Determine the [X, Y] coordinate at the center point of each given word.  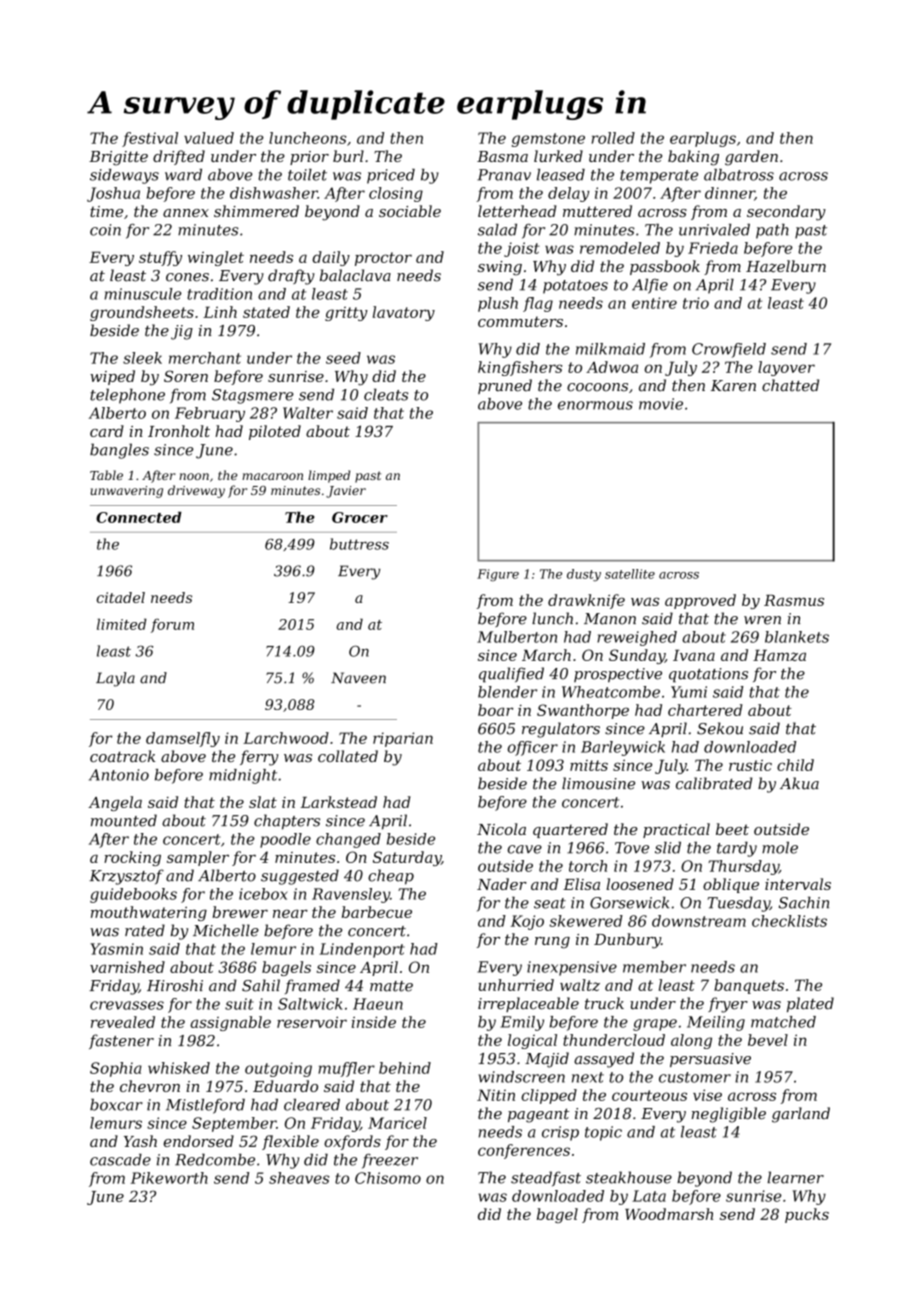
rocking [132, 858]
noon [194, 476]
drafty [291, 277]
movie [661, 404]
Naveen [358, 678]
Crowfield [729, 350]
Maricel [397, 1123]
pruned [505, 386]
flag [538, 304]
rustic [750, 765]
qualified [511, 675]
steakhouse [629, 1177]
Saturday [407, 858]
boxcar [116, 1105]
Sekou [720, 728]
